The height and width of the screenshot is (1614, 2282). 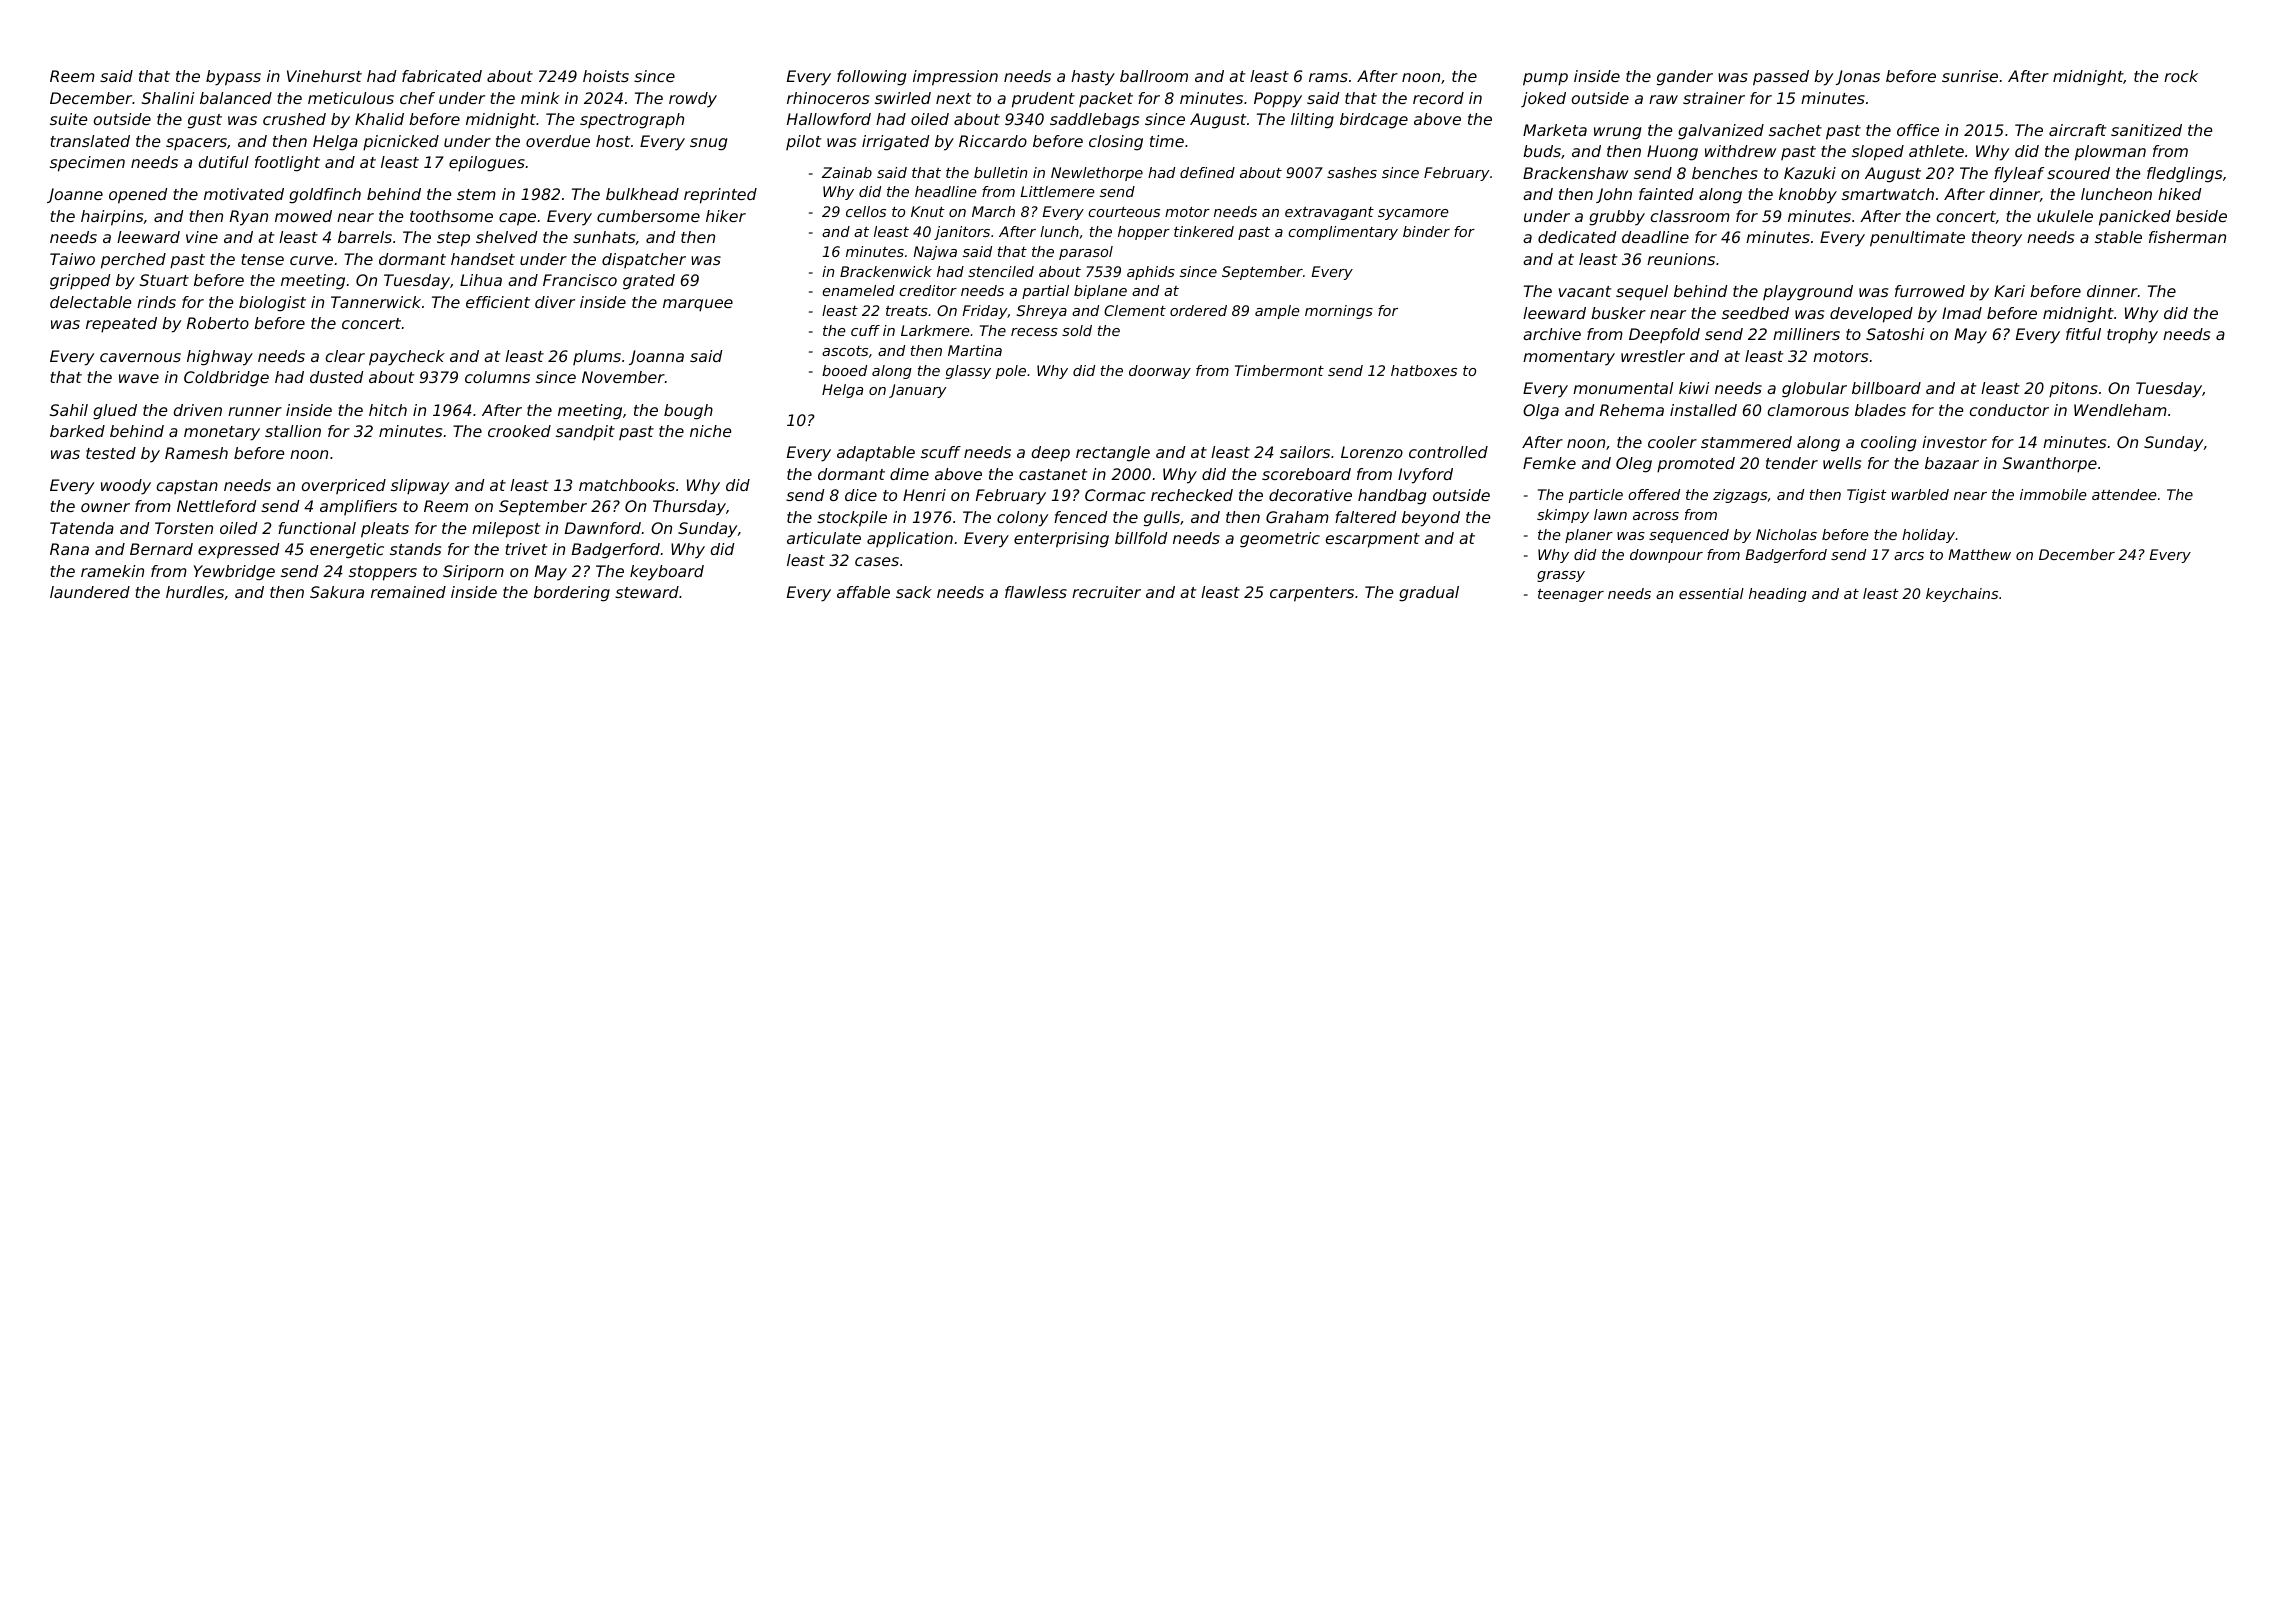 I want to click on castanet, so click(x=1053, y=474).
